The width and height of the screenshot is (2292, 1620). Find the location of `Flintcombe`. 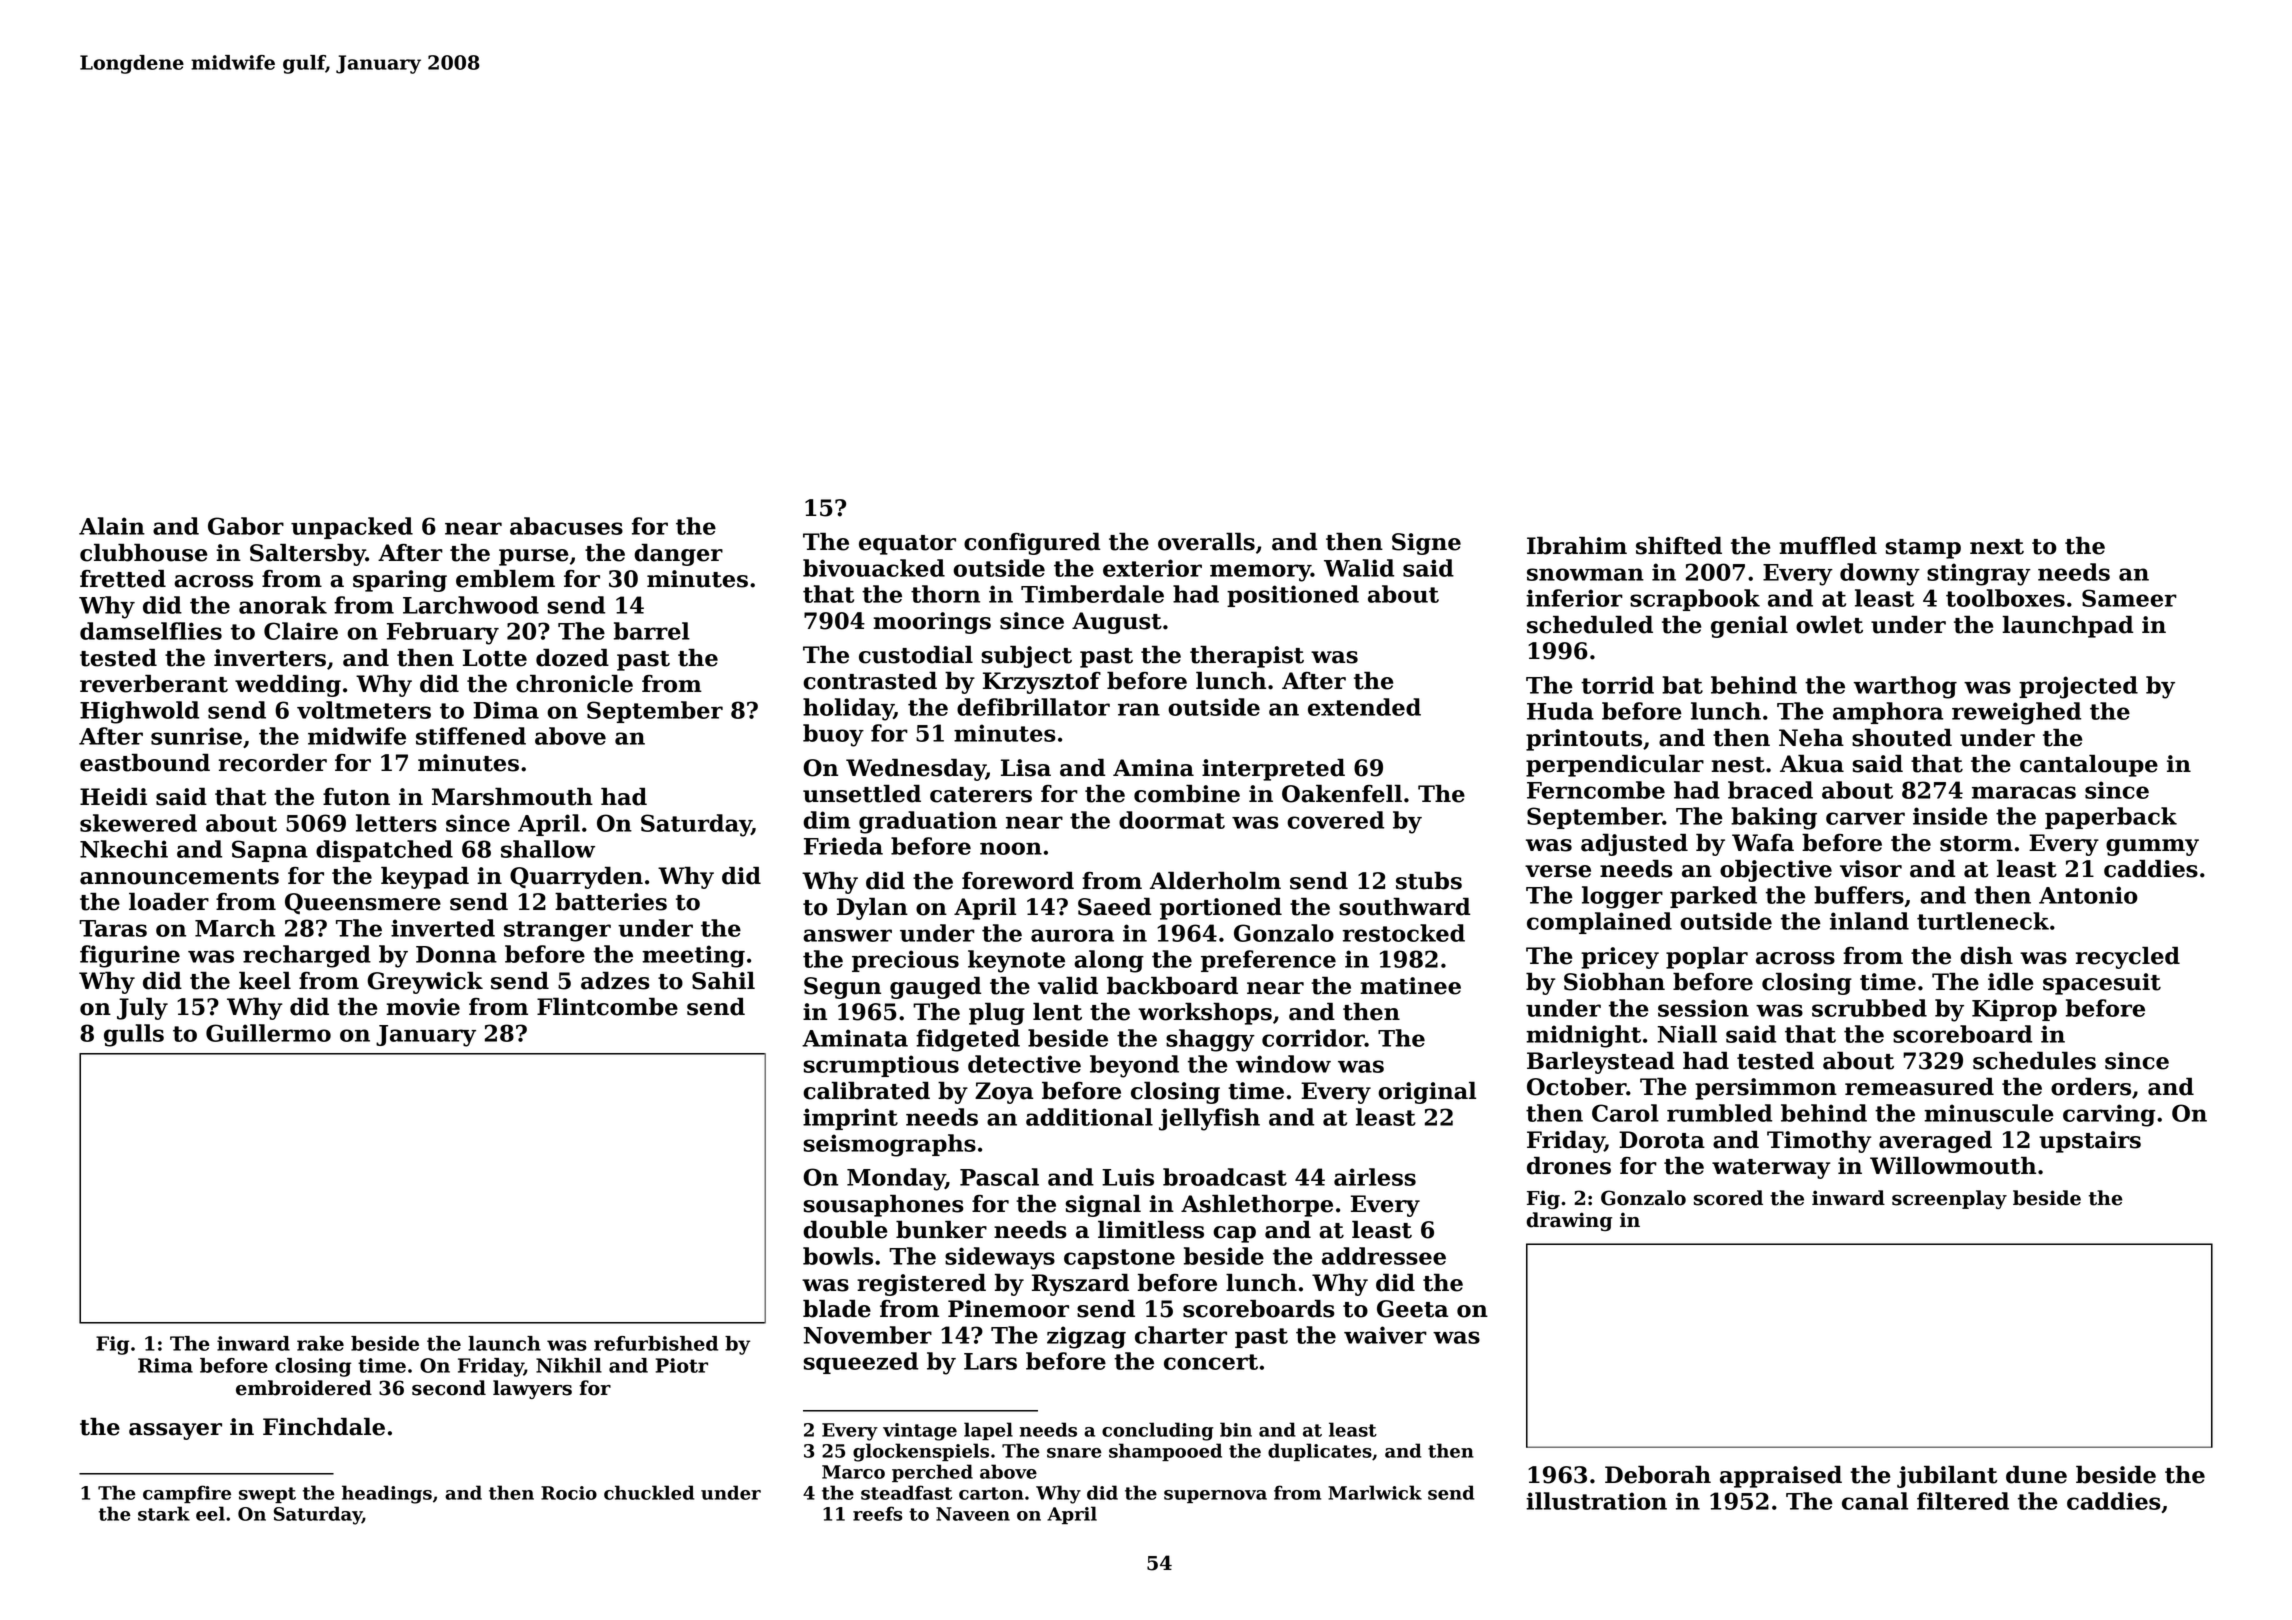

Flintcombe is located at coordinates (607, 1007).
